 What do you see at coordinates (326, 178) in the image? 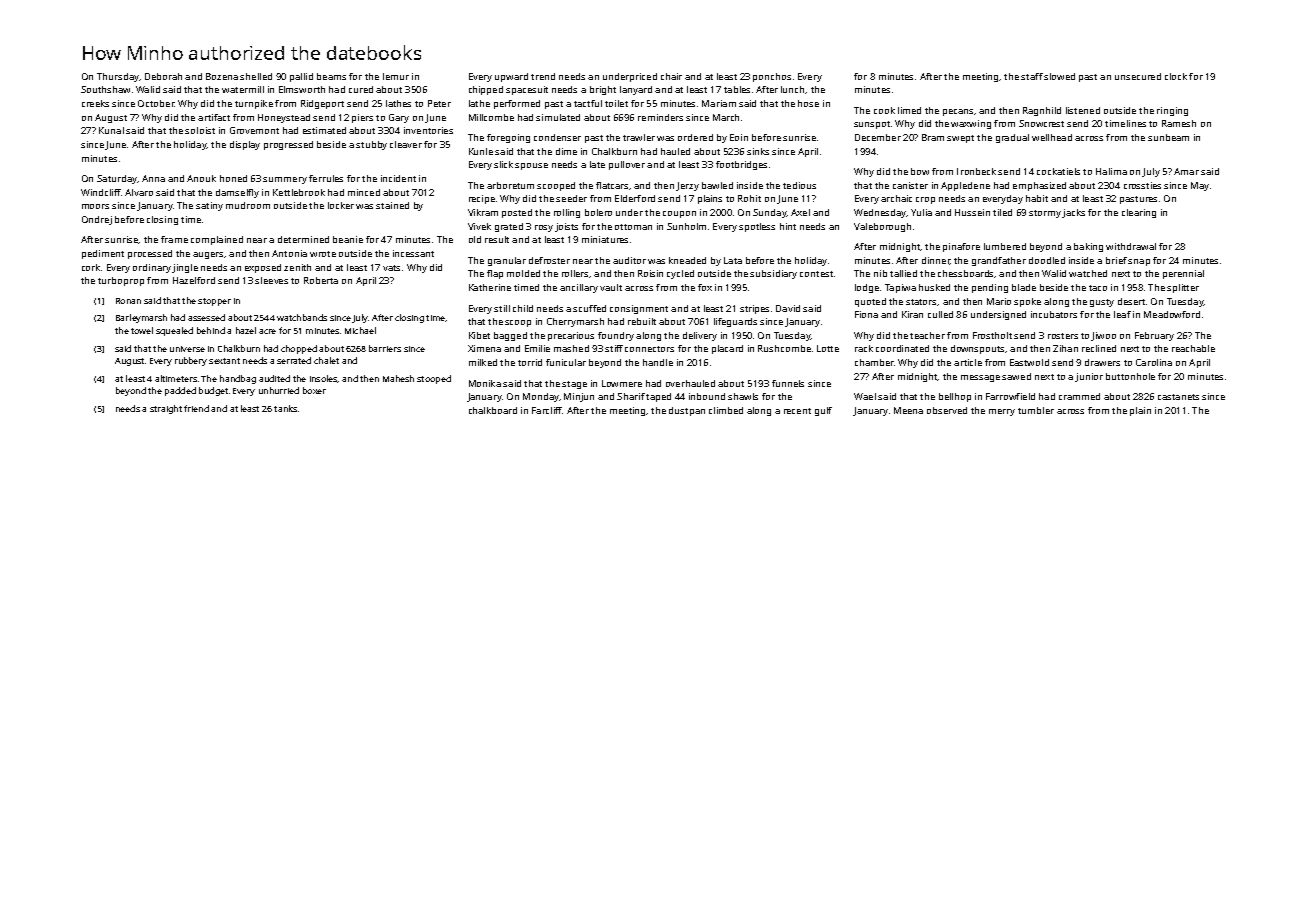
I see `ferrules` at bounding box center [326, 178].
